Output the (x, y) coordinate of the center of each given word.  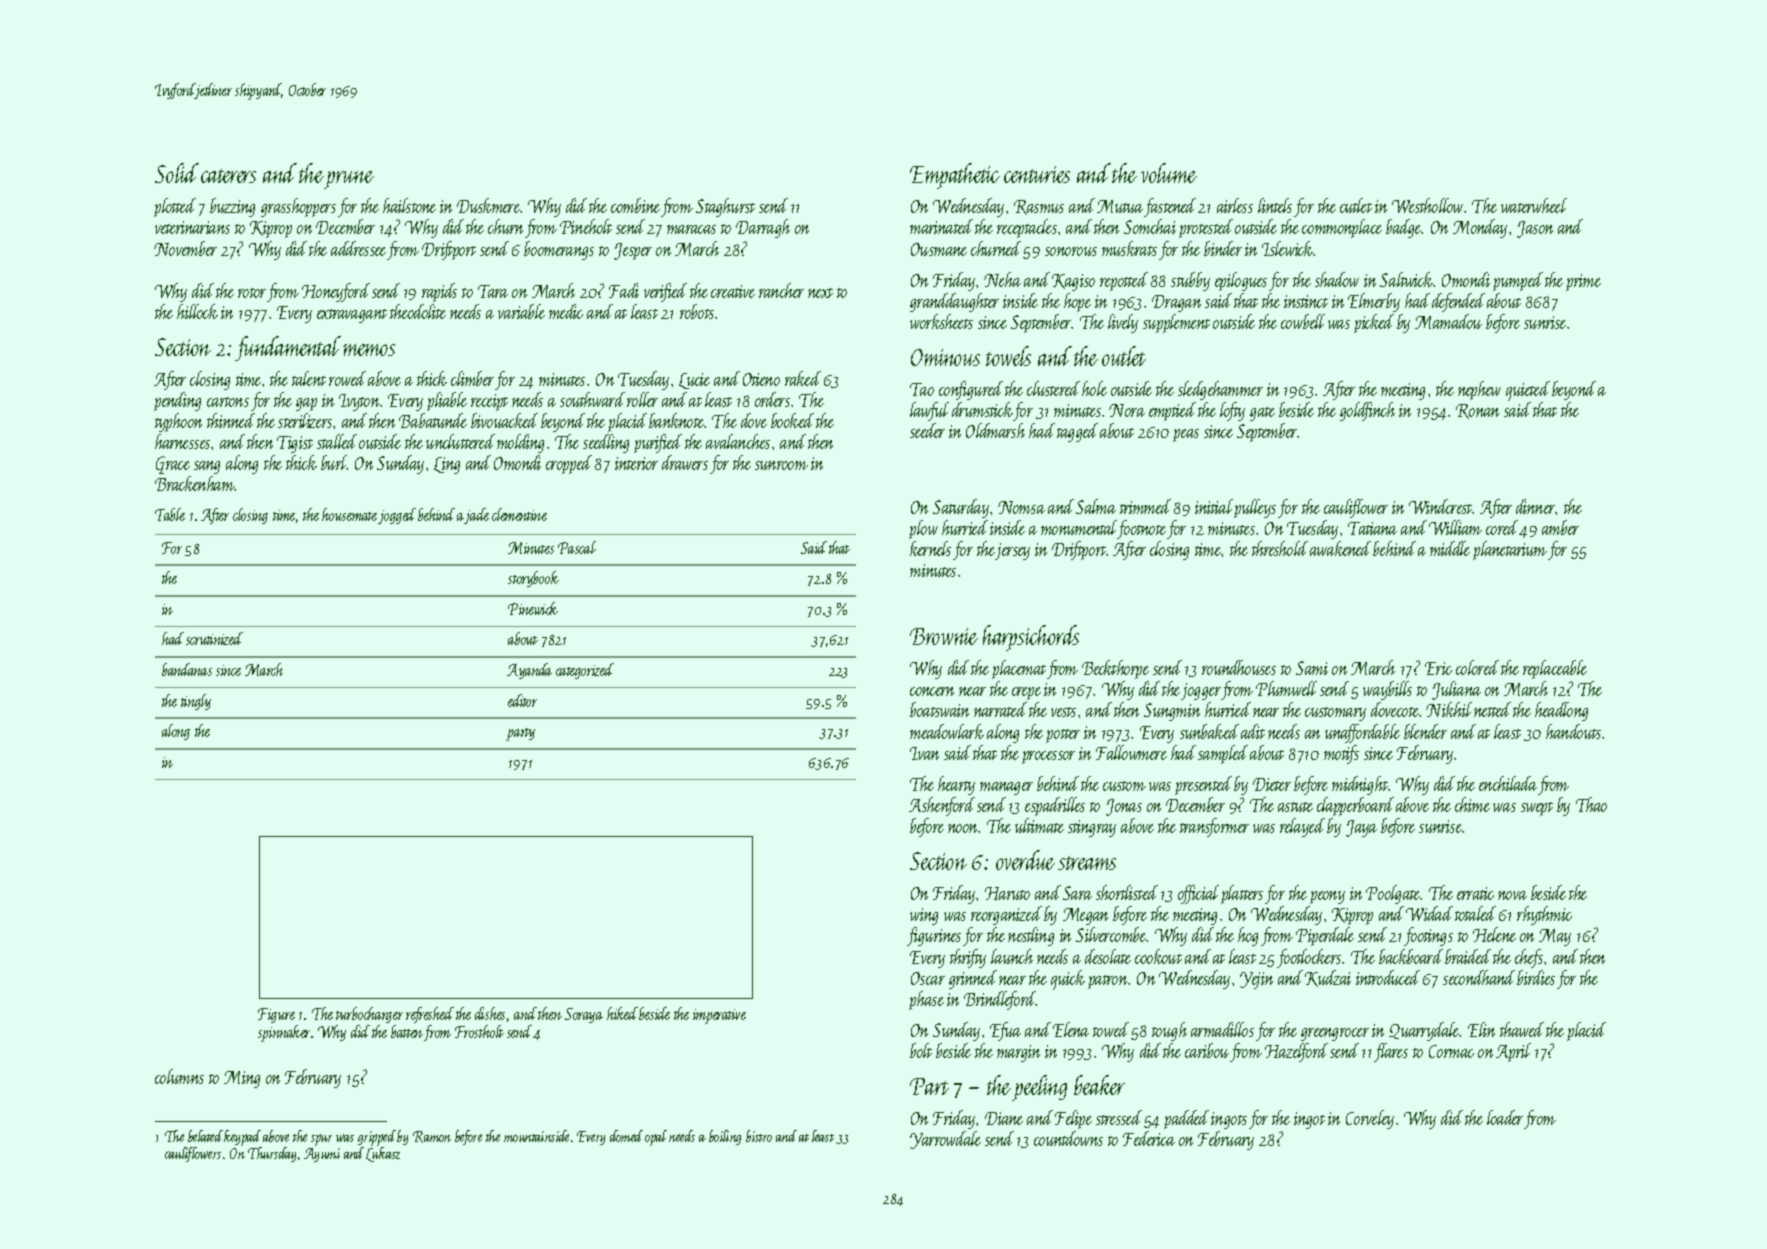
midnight (1360, 785)
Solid (177, 173)
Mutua (1120, 206)
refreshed (430, 1015)
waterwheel (1534, 205)
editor (522, 700)
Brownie (944, 636)
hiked (622, 1013)
